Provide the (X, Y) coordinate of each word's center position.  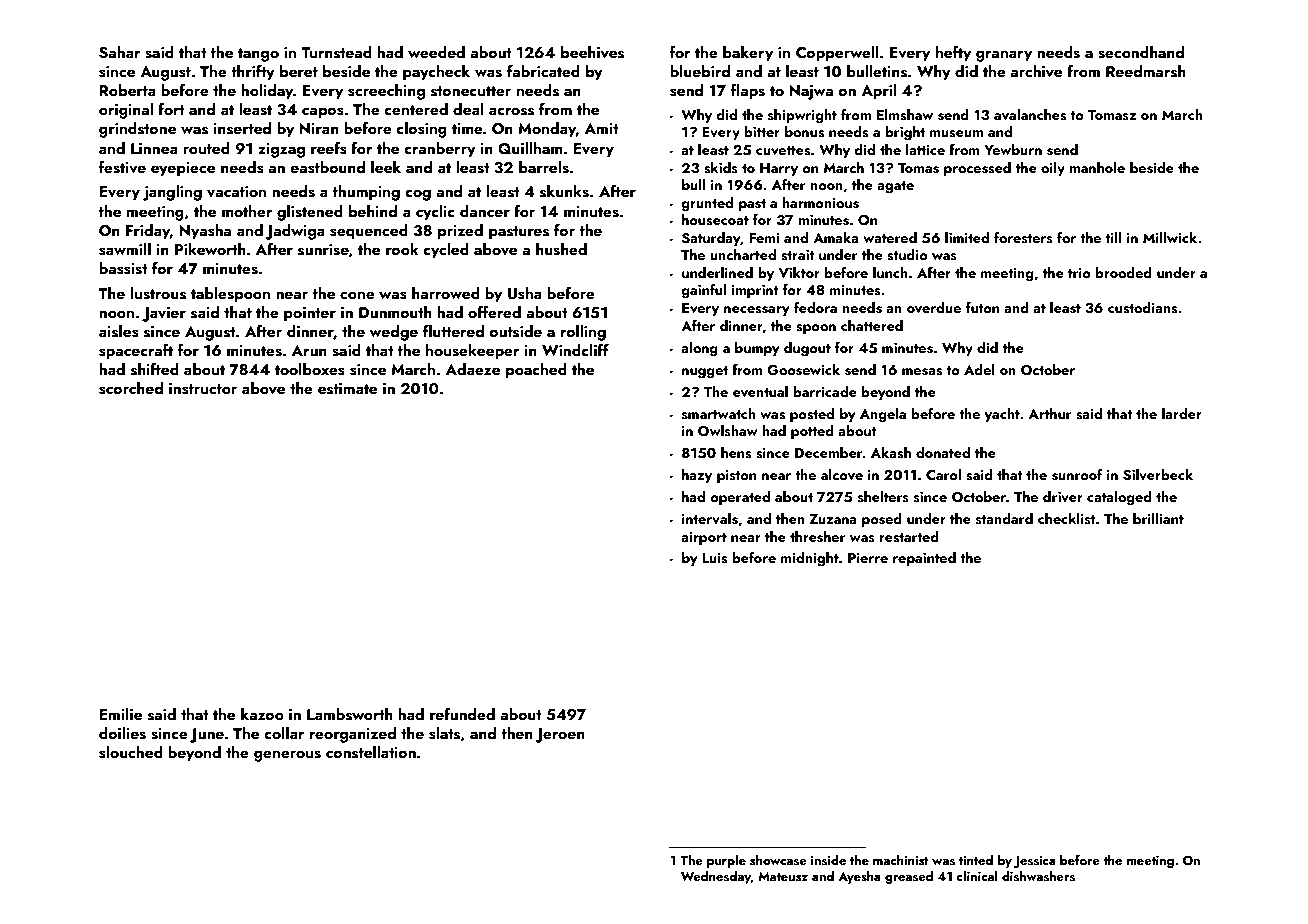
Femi (764, 238)
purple (726, 861)
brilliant (1158, 518)
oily (1053, 169)
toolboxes (310, 369)
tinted (976, 860)
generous (287, 756)
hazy (697, 476)
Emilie (120, 714)
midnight (810, 559)
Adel (979, 369)
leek (386, 167)
